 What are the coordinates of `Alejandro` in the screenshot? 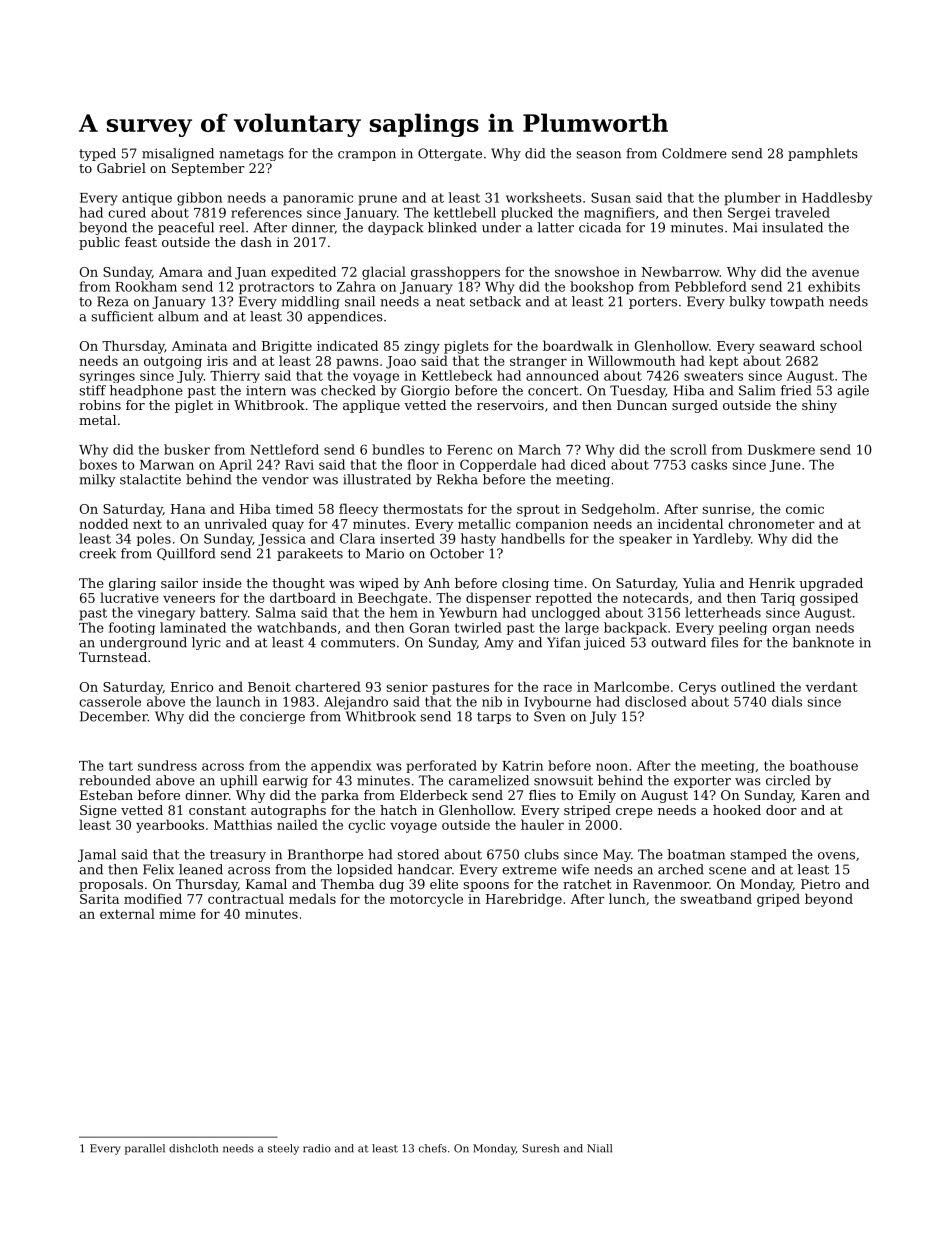 It's located at (356, 703).
